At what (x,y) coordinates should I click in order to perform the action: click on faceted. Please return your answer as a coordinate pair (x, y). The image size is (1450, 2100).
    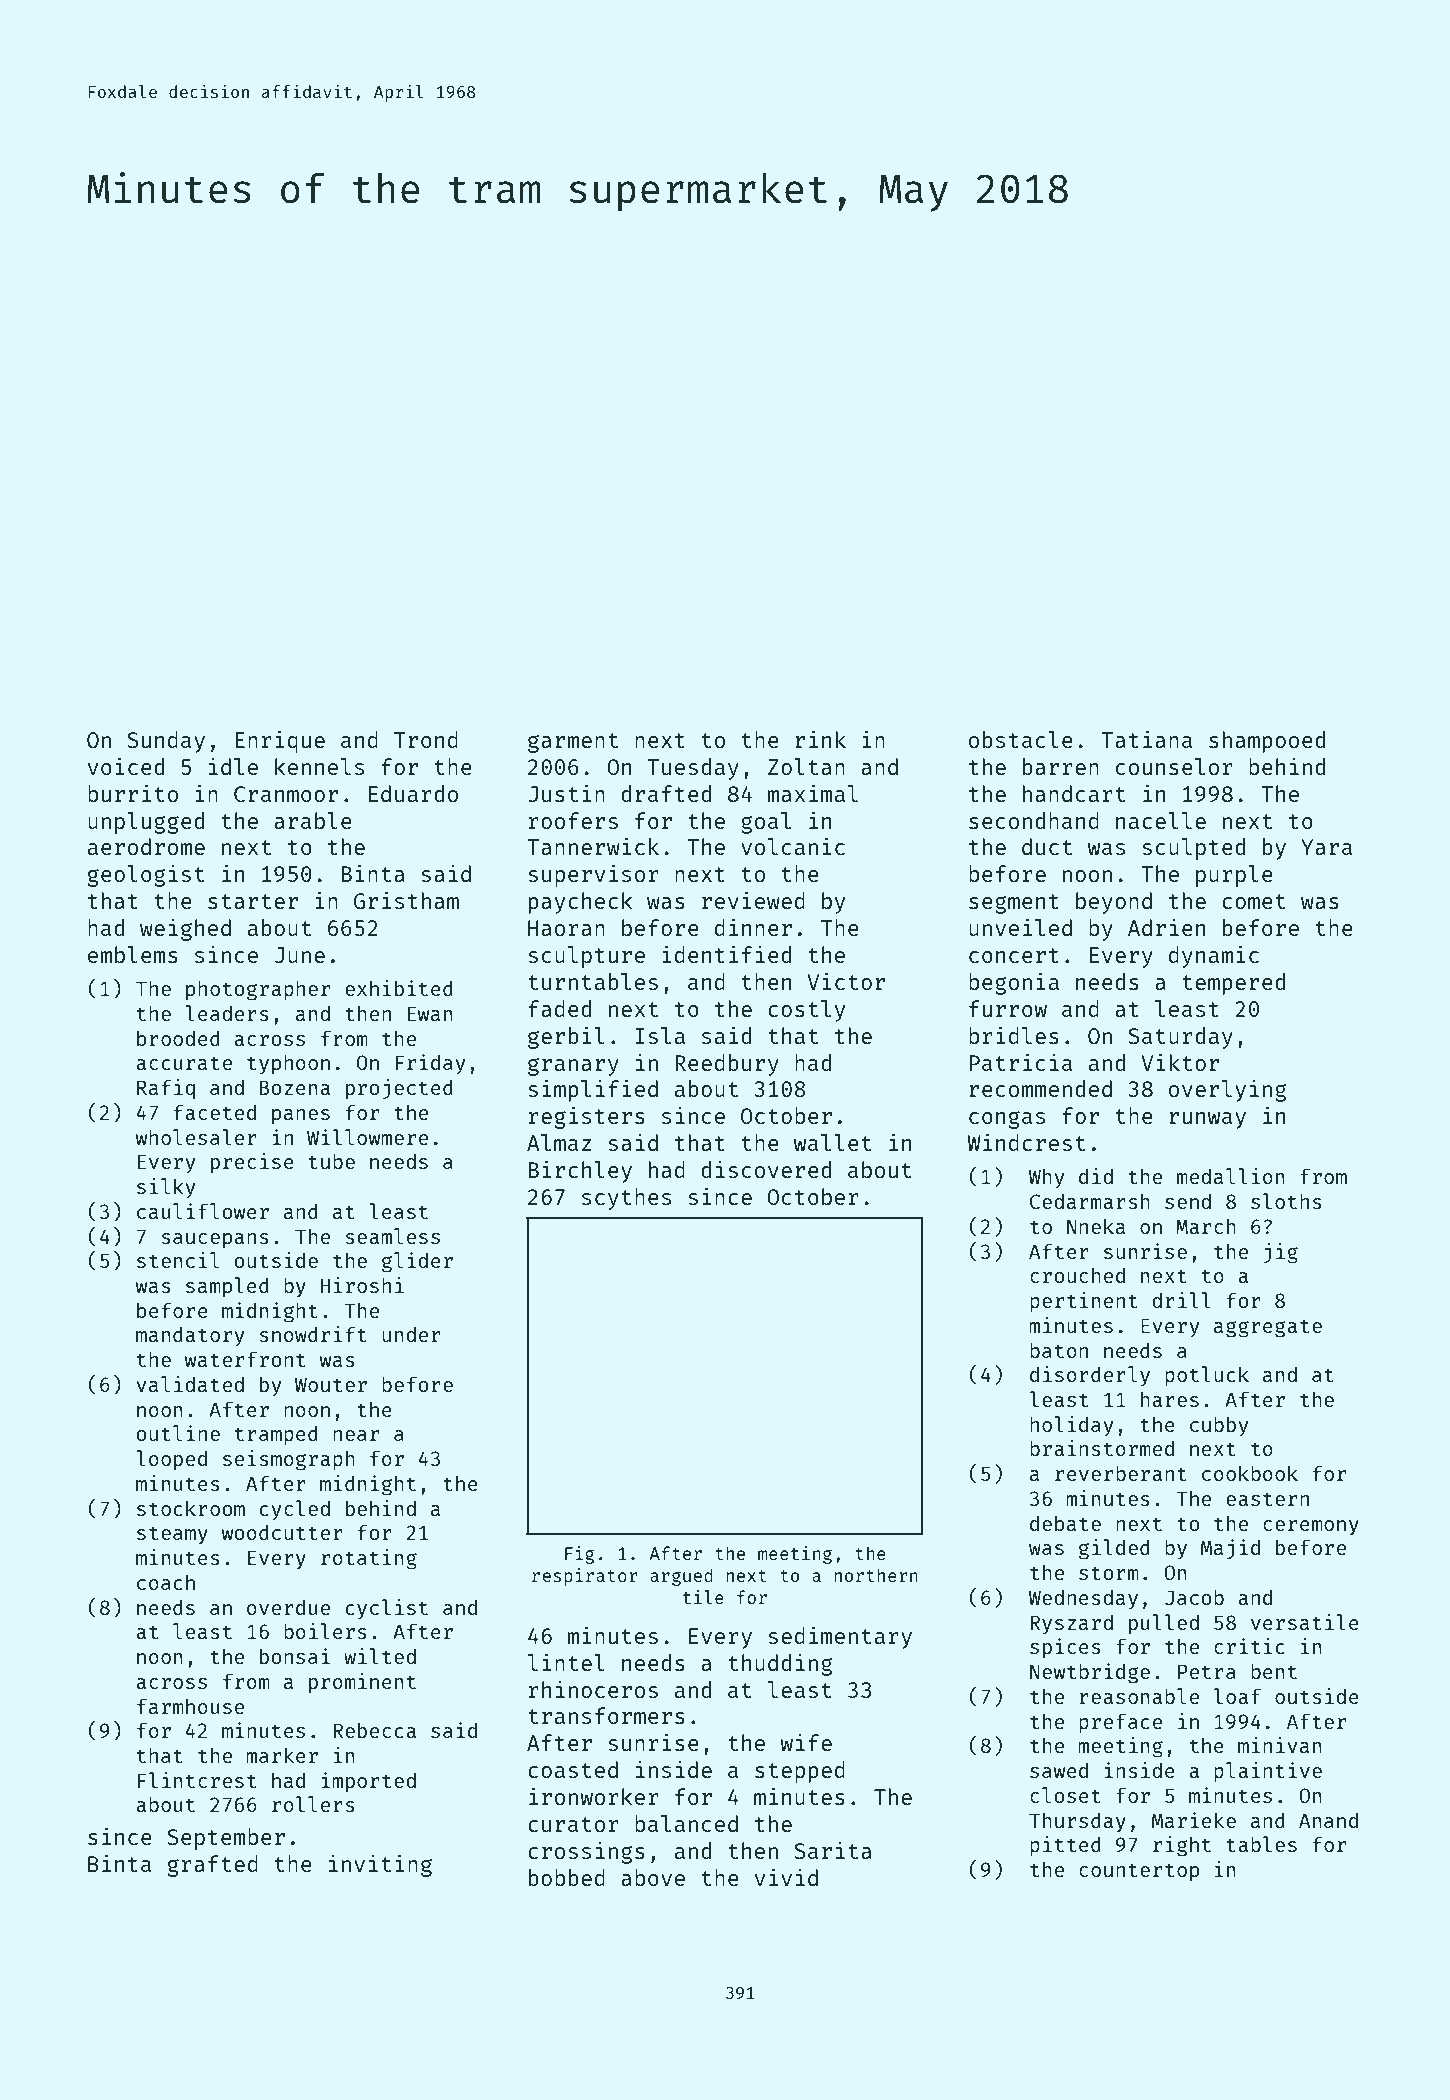
    Looking at the image, I should click on (215, 1112).
